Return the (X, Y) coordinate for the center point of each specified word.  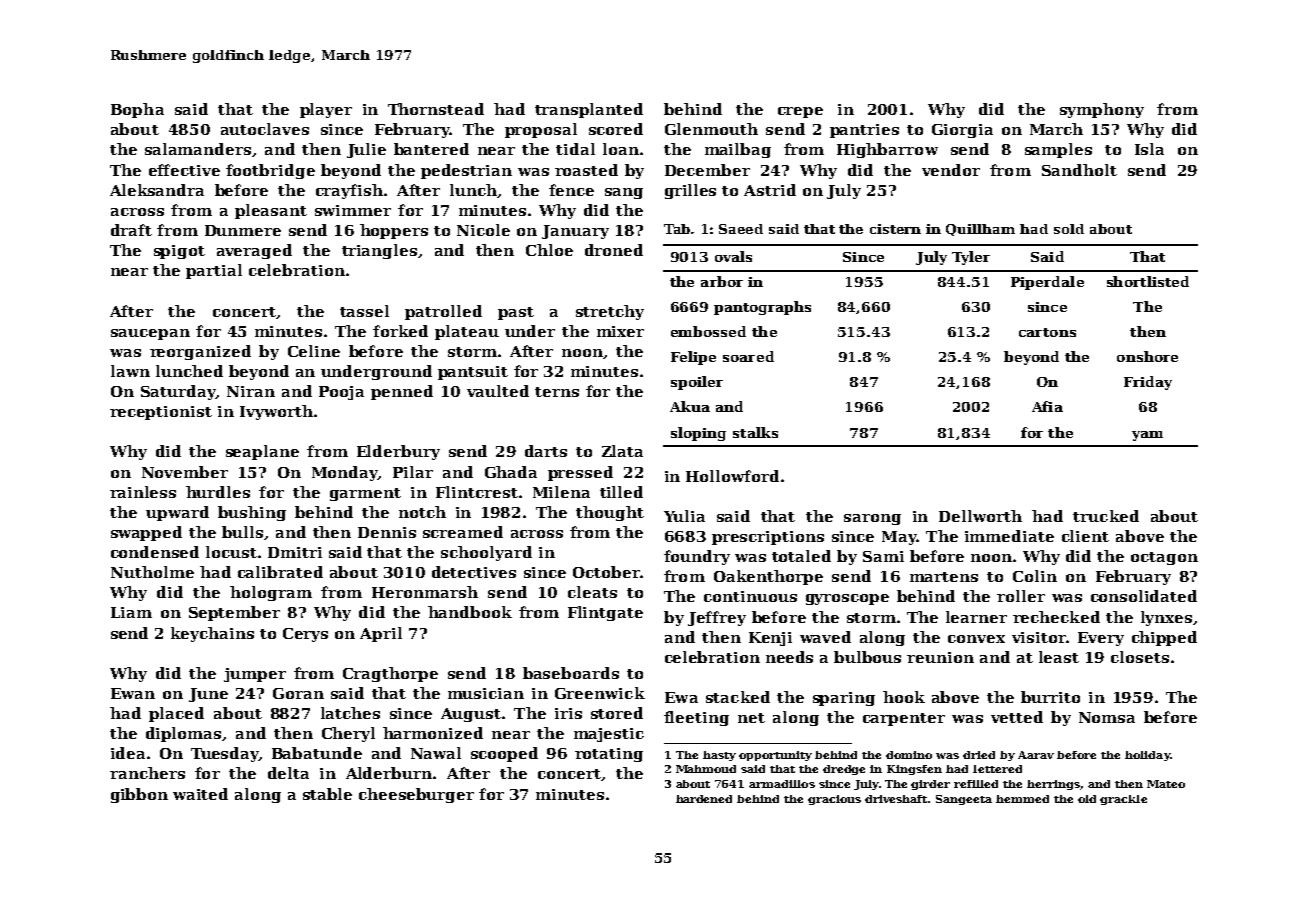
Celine (314, 351)
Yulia (684, 516)
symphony (1102, 110)
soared (748, 356)
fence (571, 190)
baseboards (571, 673)
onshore (1147, 356)
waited (200, 794)
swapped (146, 533)
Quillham (980, 230)
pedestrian (466, 171)
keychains (212, 634)
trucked (1106, 516)
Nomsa (1107, 717)
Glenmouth (711, 129)
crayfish (349, 191)
